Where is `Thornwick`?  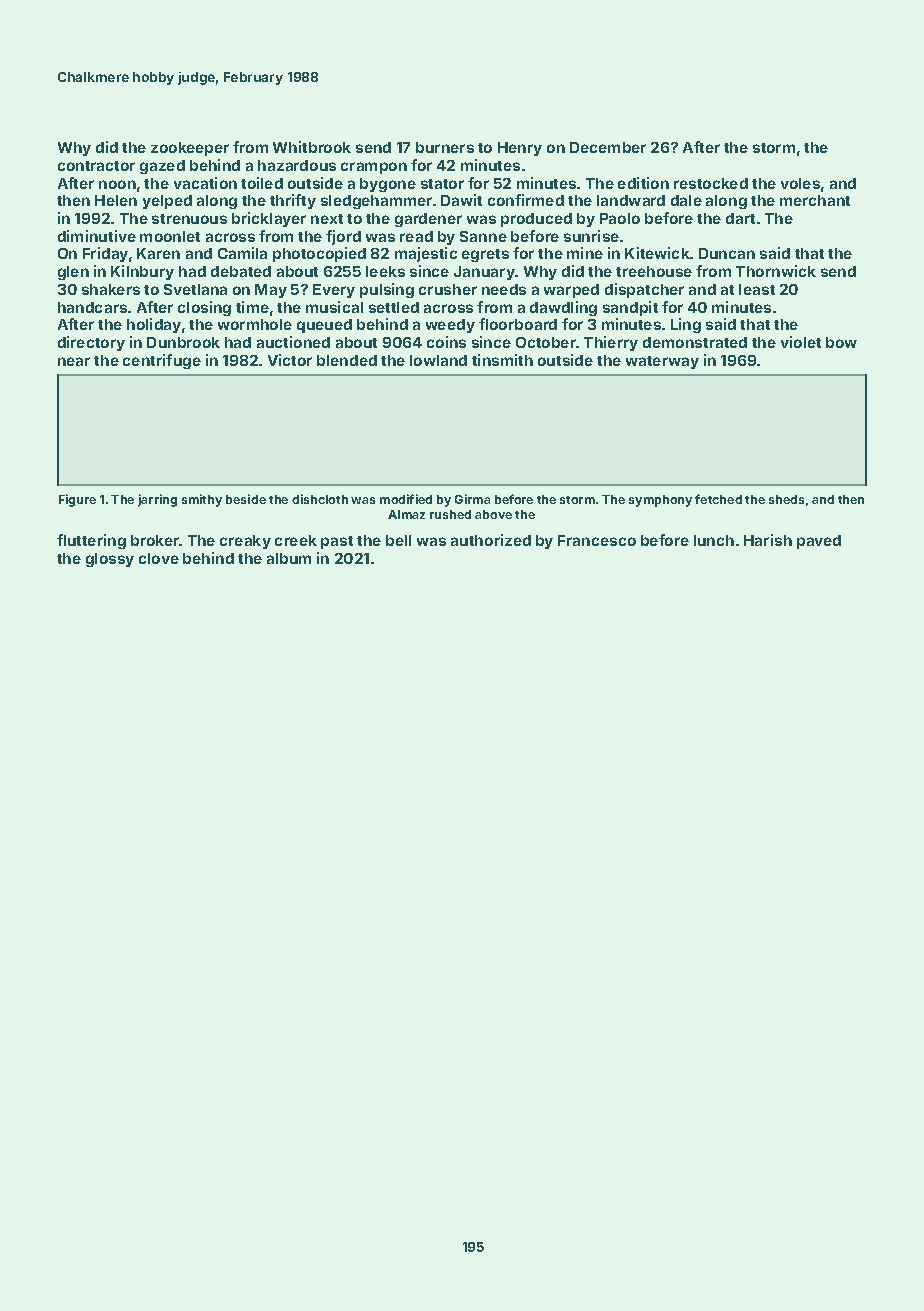 Thornwick is located at coordinates (776, 271).
